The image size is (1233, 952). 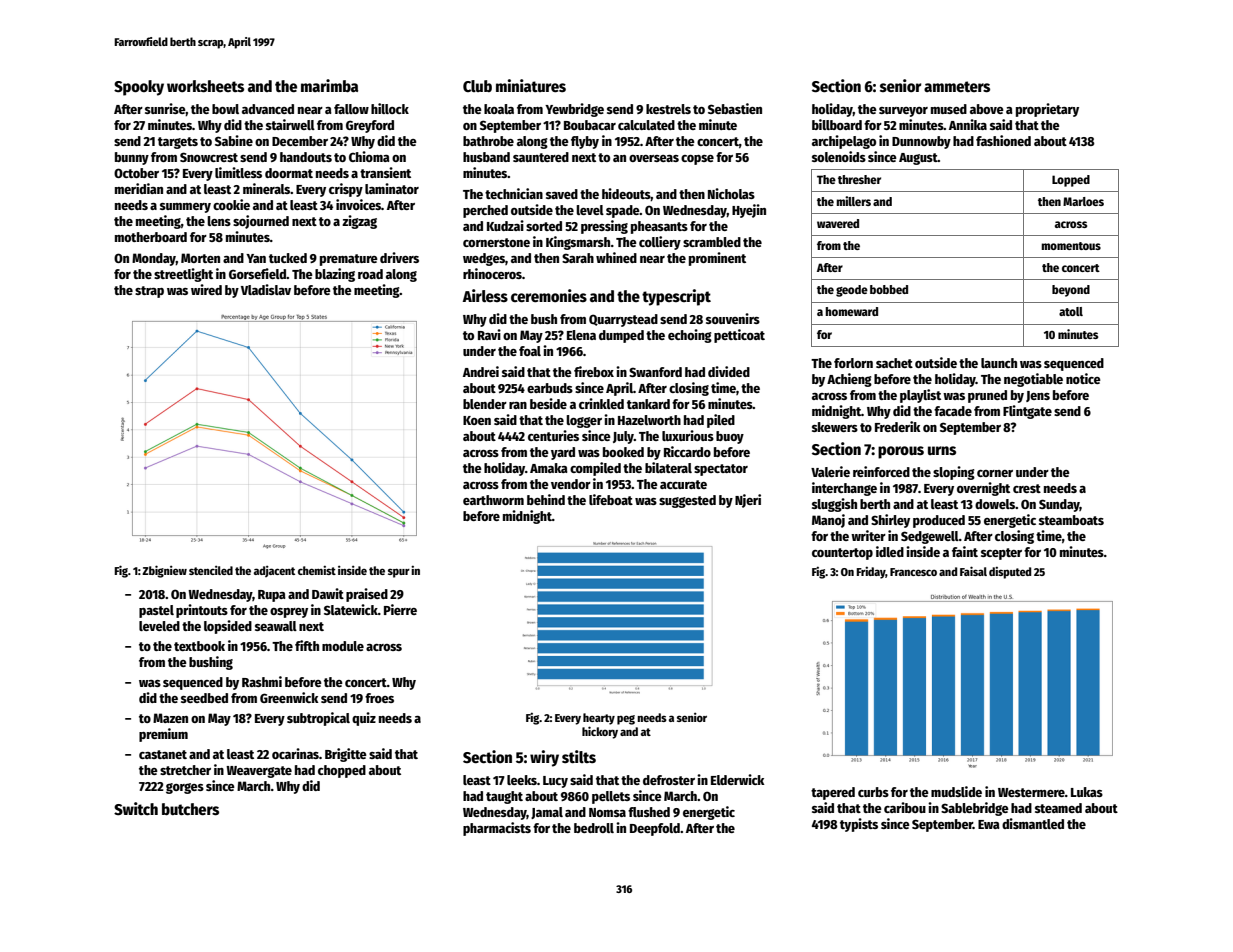 I want to click on peg, so click(x=626, y=720).
